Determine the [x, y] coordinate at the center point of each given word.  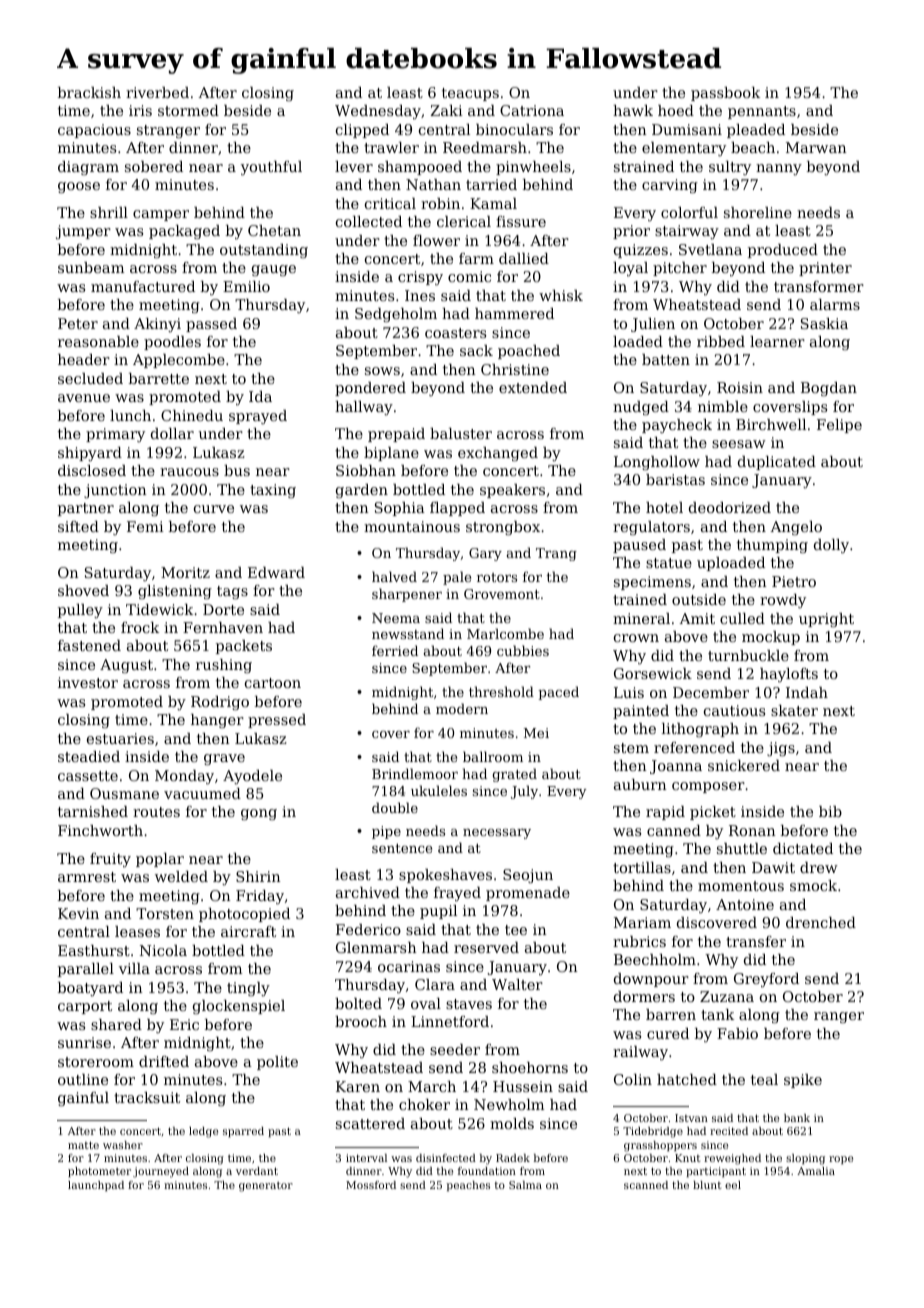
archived [368, 892]
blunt [707, 1185]
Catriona [532, 110]
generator [266, 1187]
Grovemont [502, 594]
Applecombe [179, 361]
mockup [771, 638]
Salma [525, 1185]
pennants [762, 112]
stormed [188, 110]
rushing [224, 666]
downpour [651, 980]
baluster [461, 433]
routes [156, 812]
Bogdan [829, 389]
